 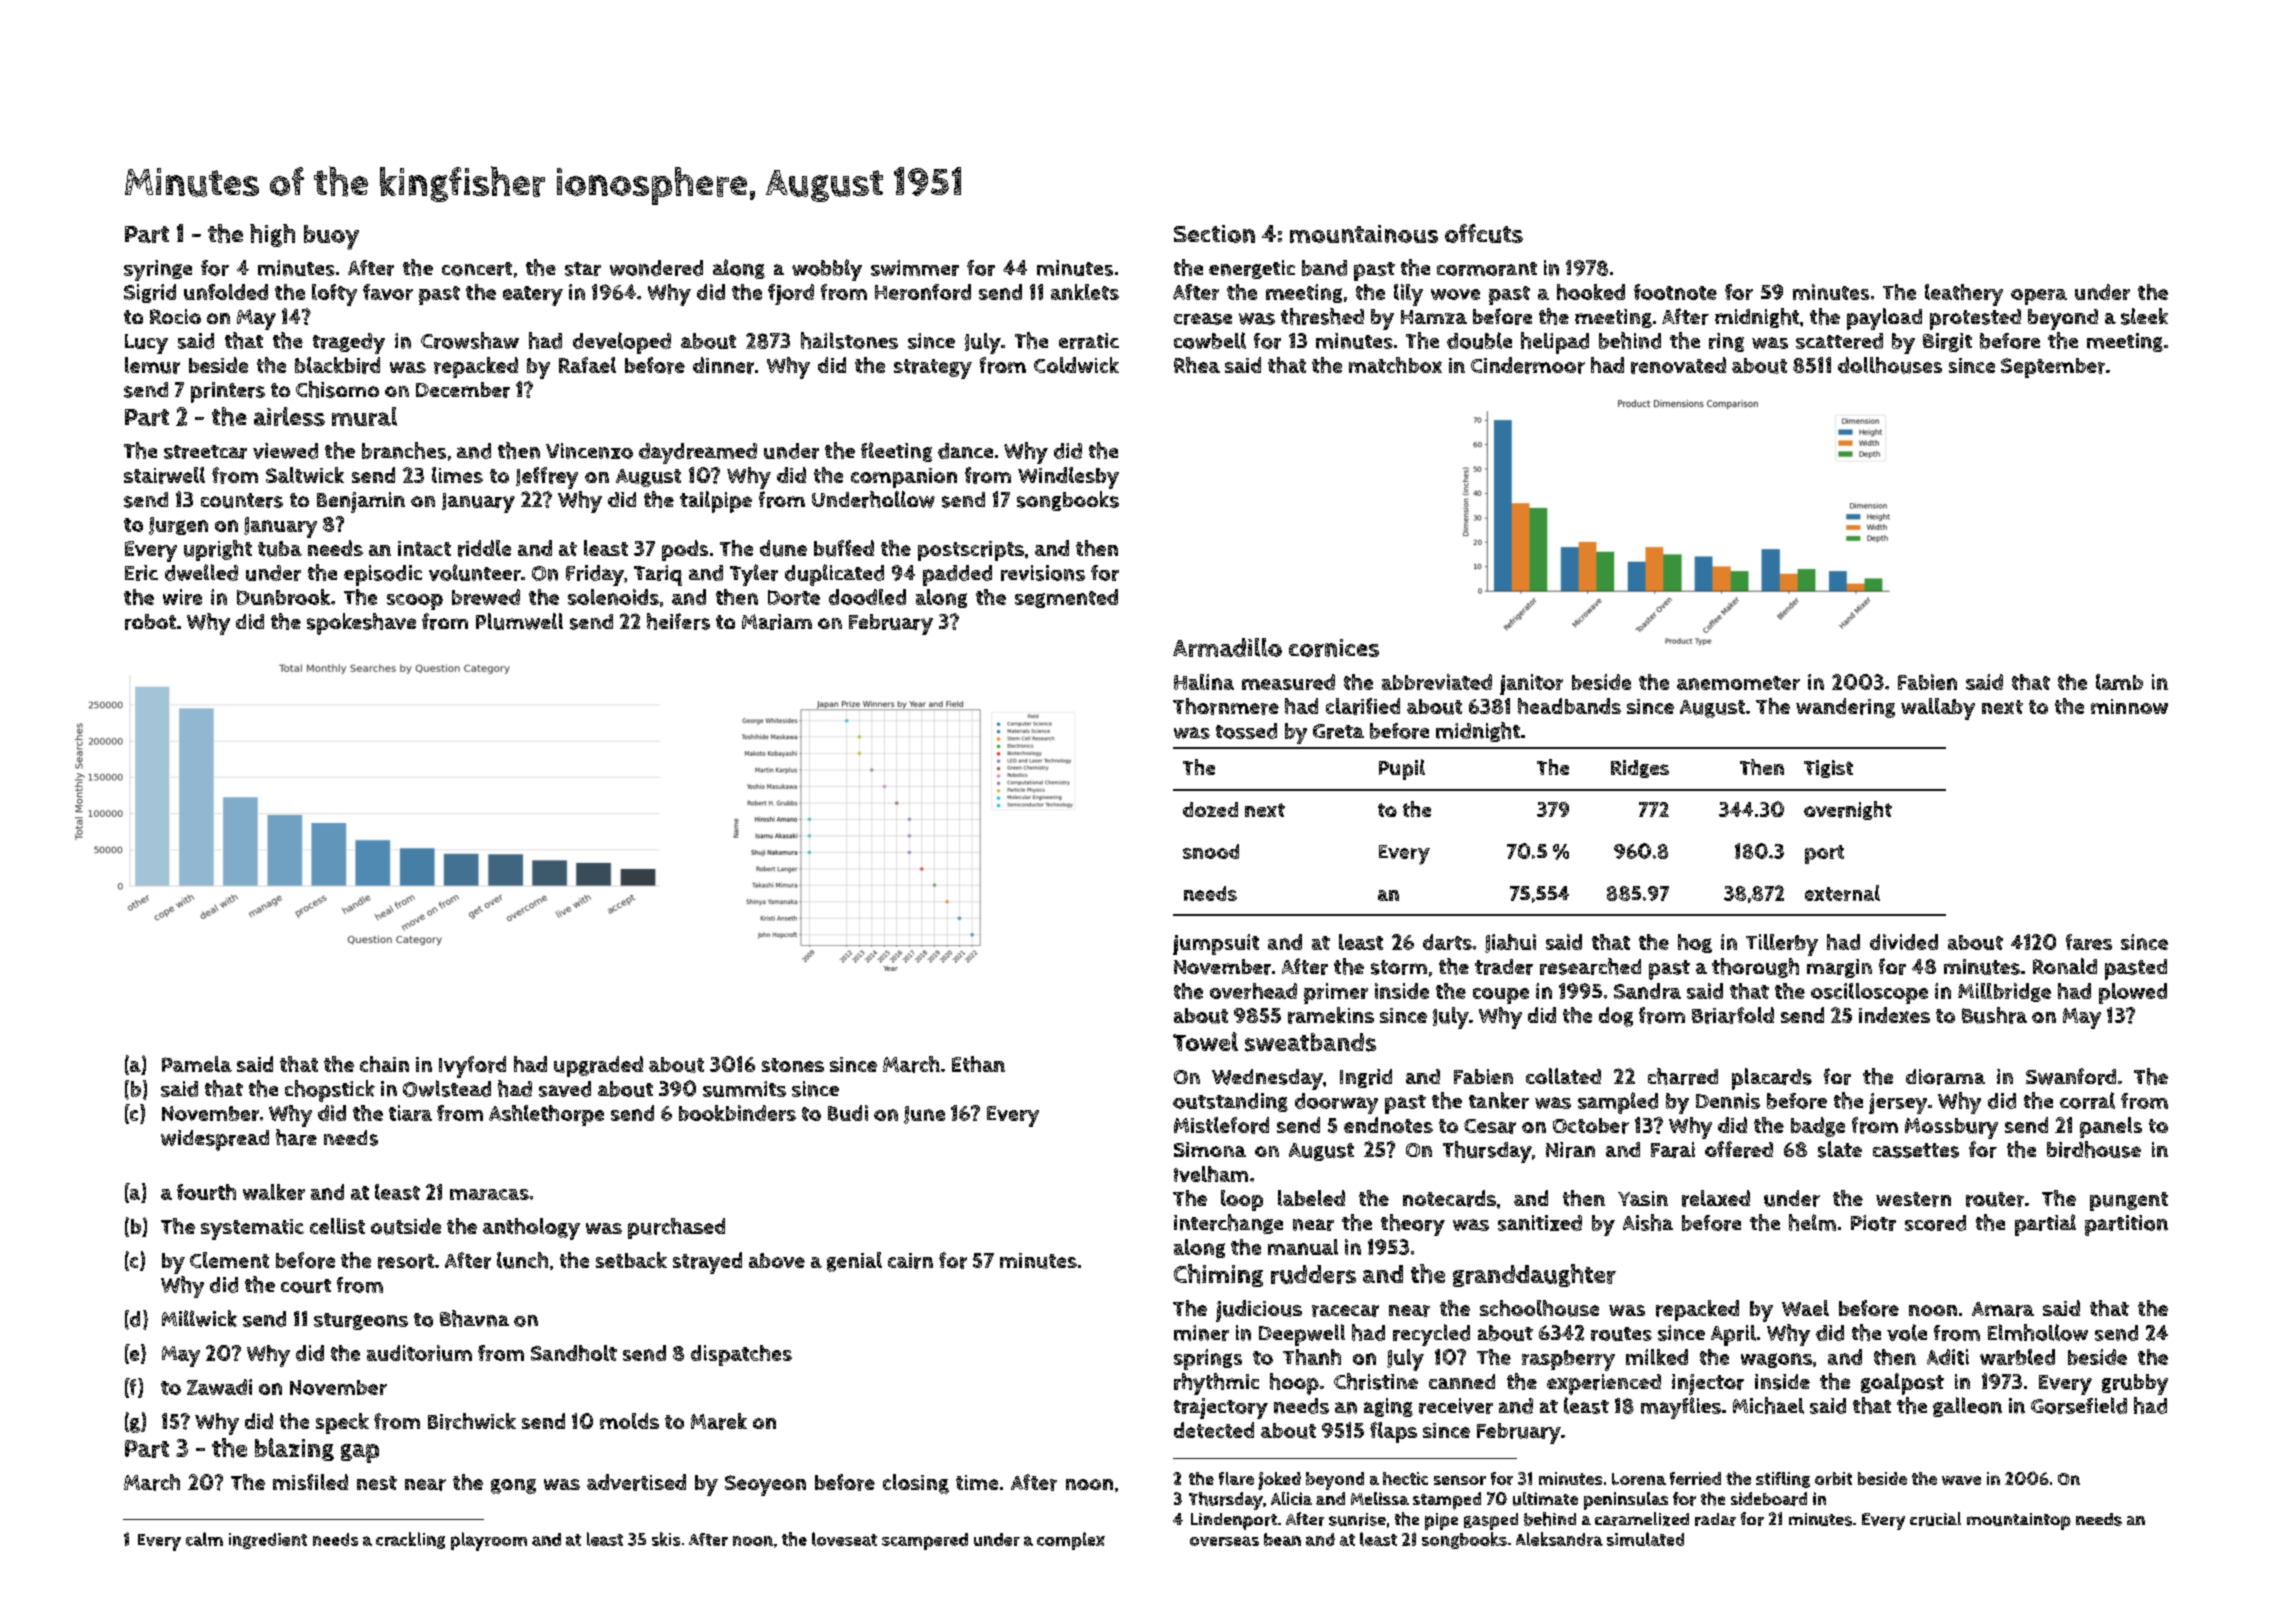 What do you see at coordinates (331, 237) in the screenshot?
I see `buoy` at bounding box center [331, 237].
